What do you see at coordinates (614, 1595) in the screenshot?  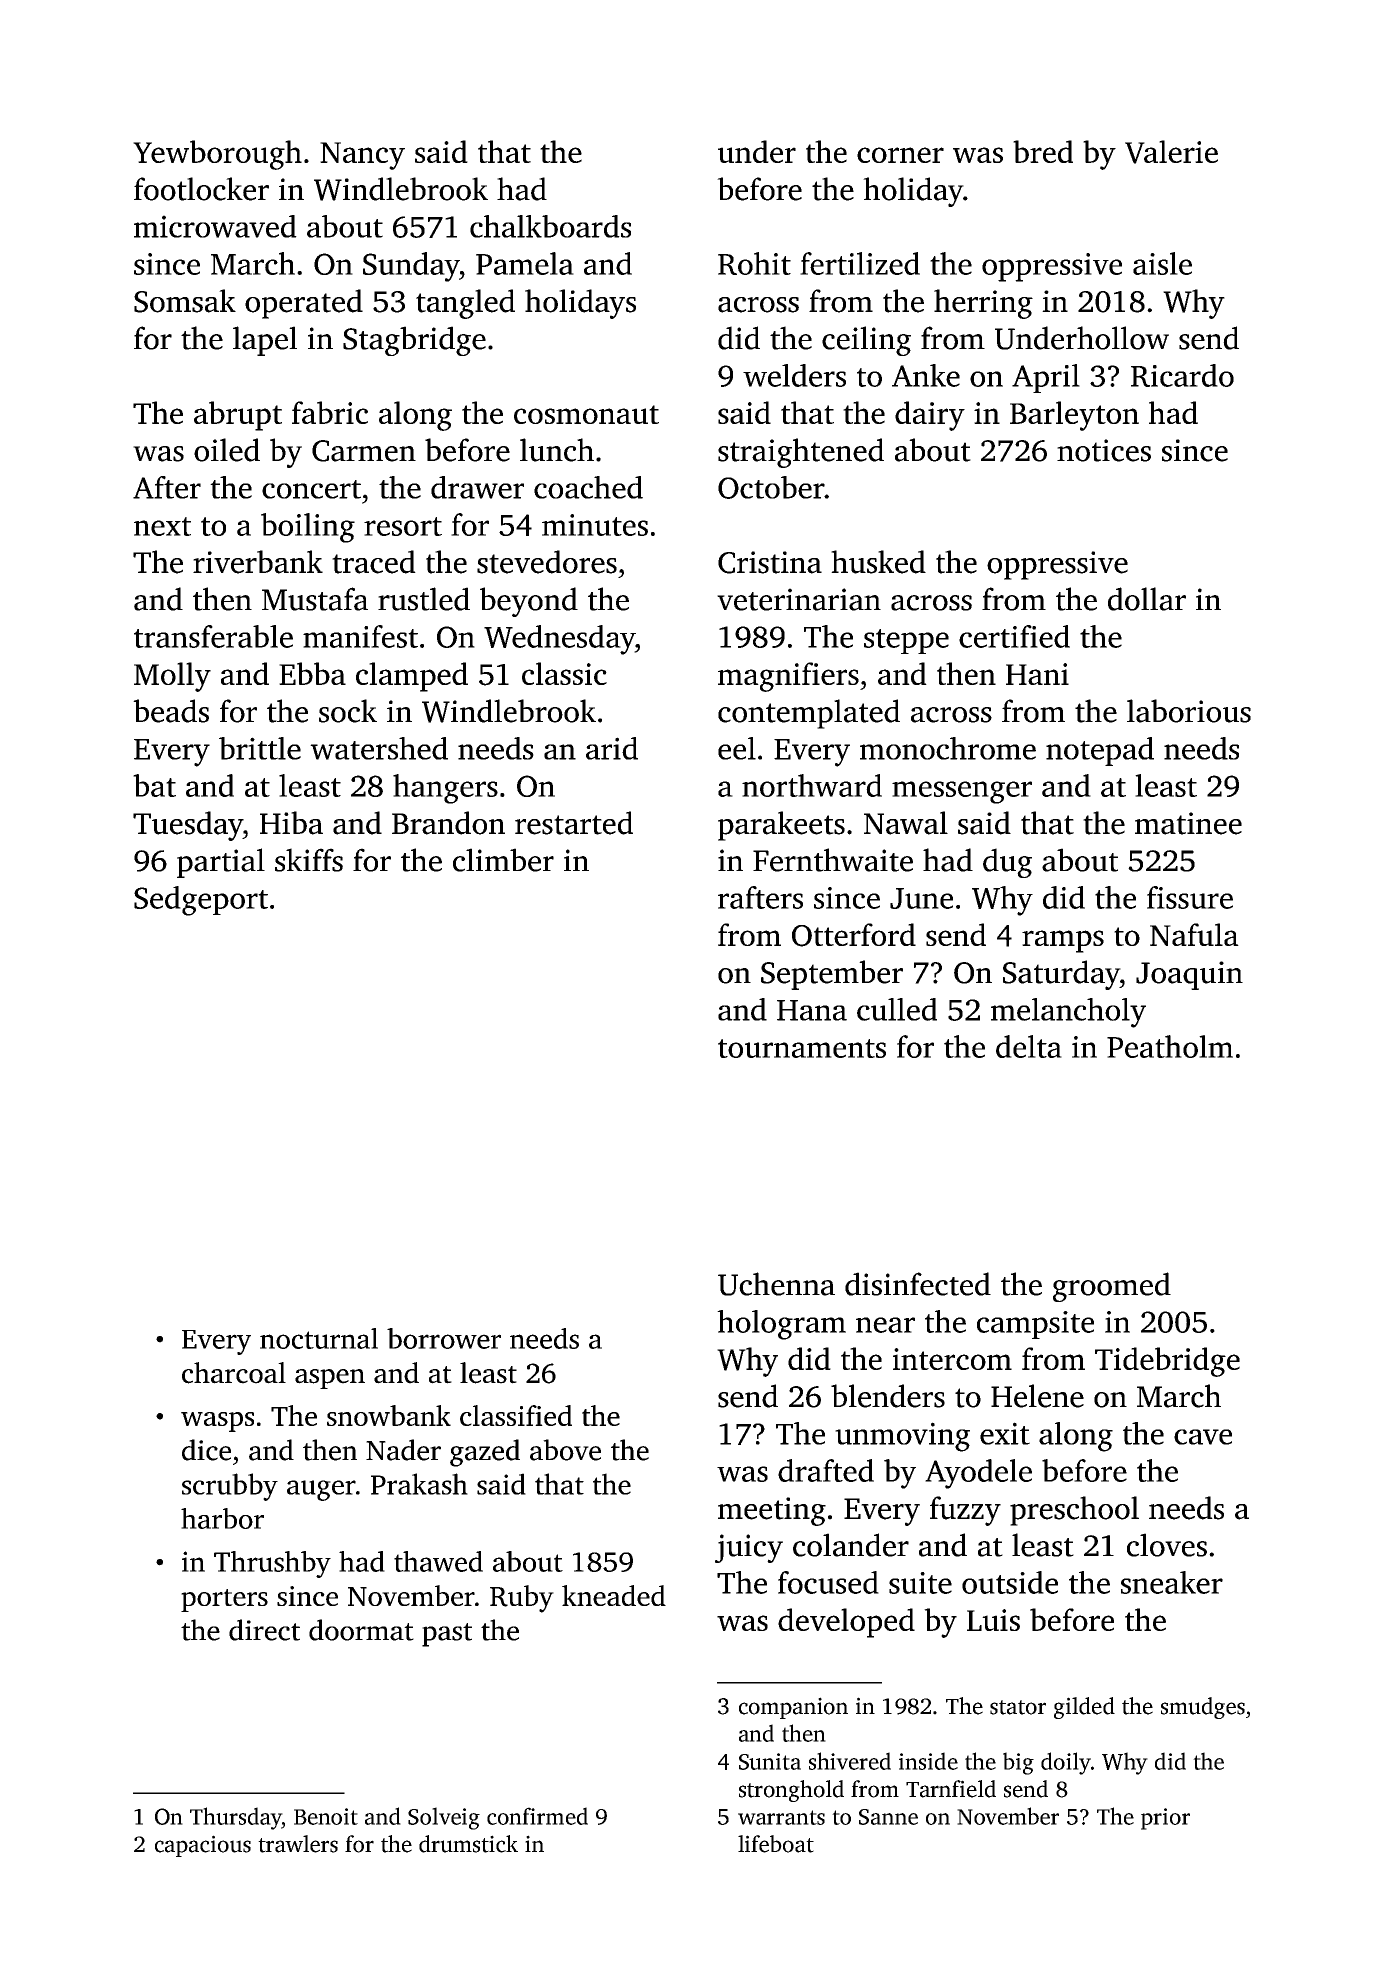 I see `kneaded` at bounding box center [614, 1595].
